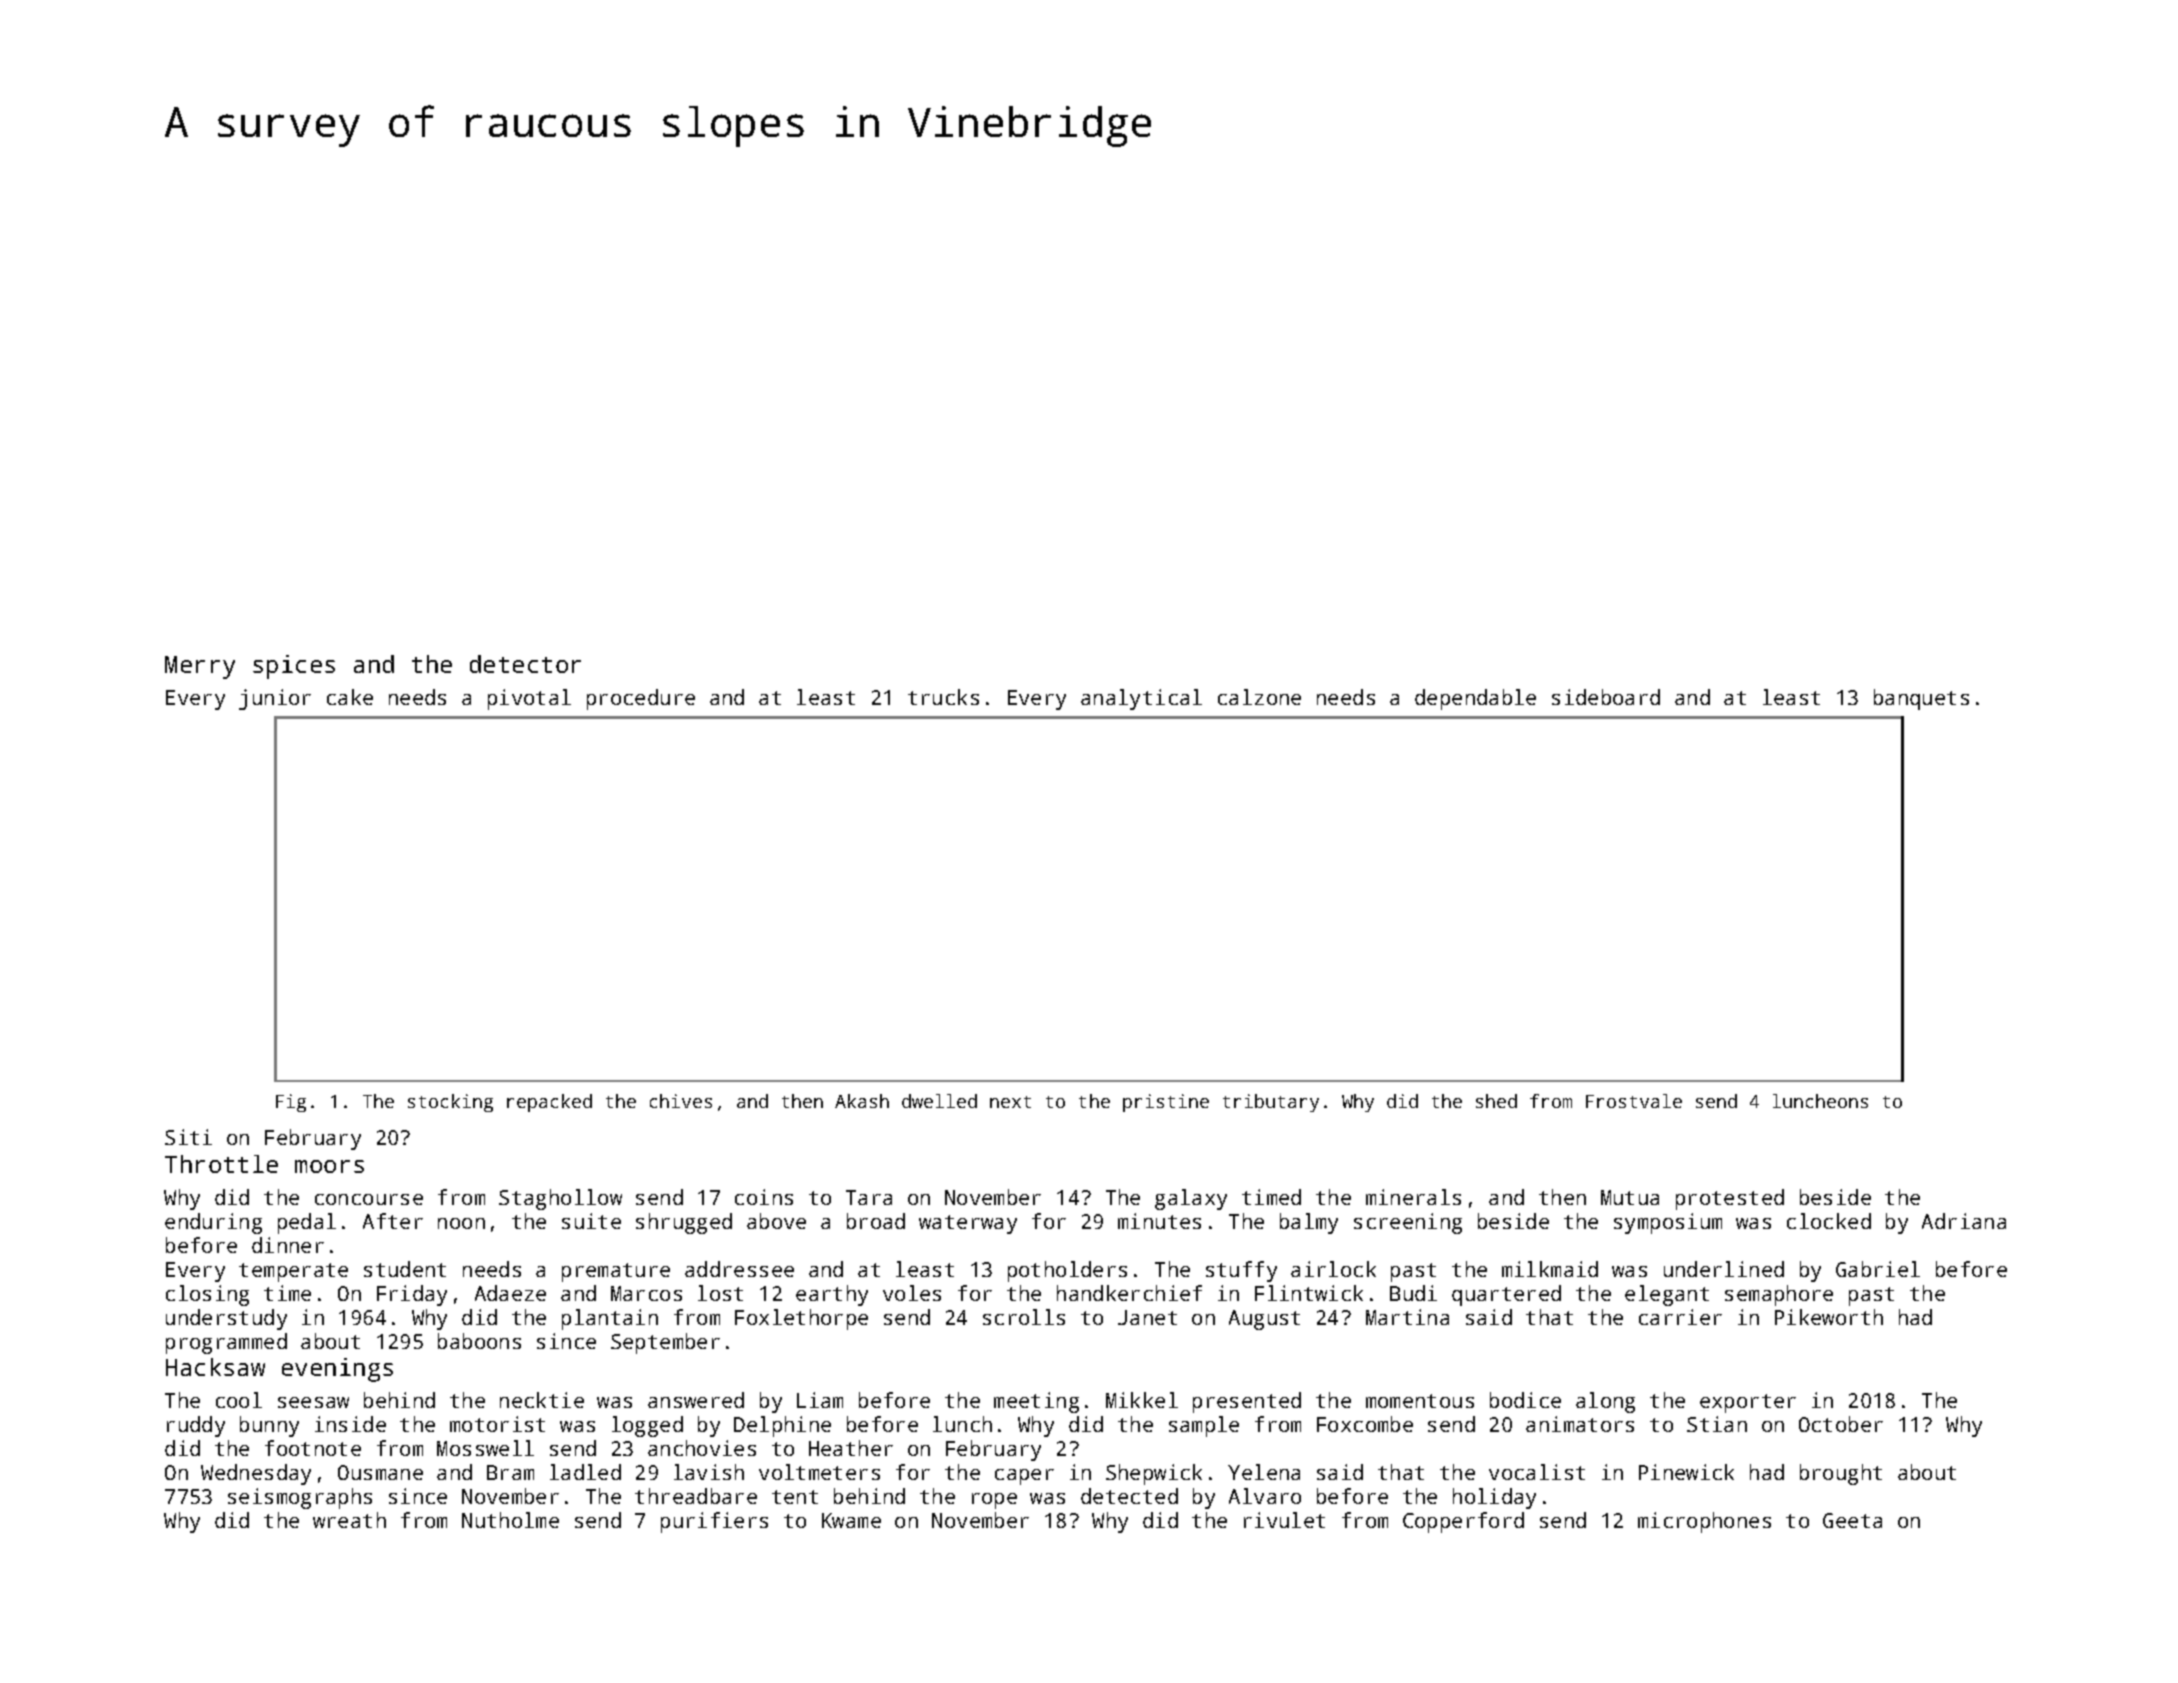 Image resolution: width=2178 pixels, height=1683 pixels. Describe the element at coordinates (1166, 1103) in the document. I see `pristine` at that location.
